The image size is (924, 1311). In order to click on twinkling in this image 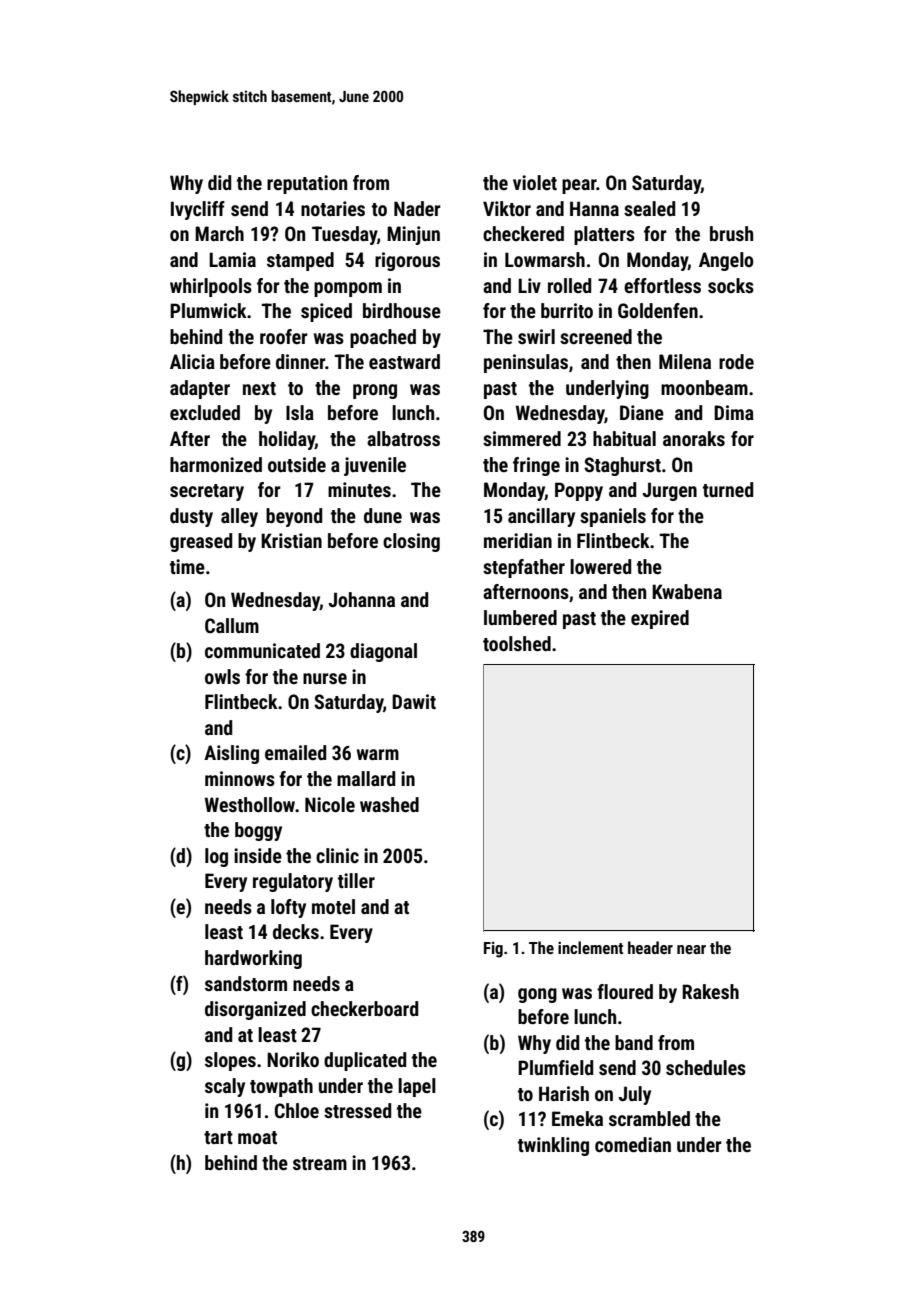, I will do `click(553, 1146)`.
